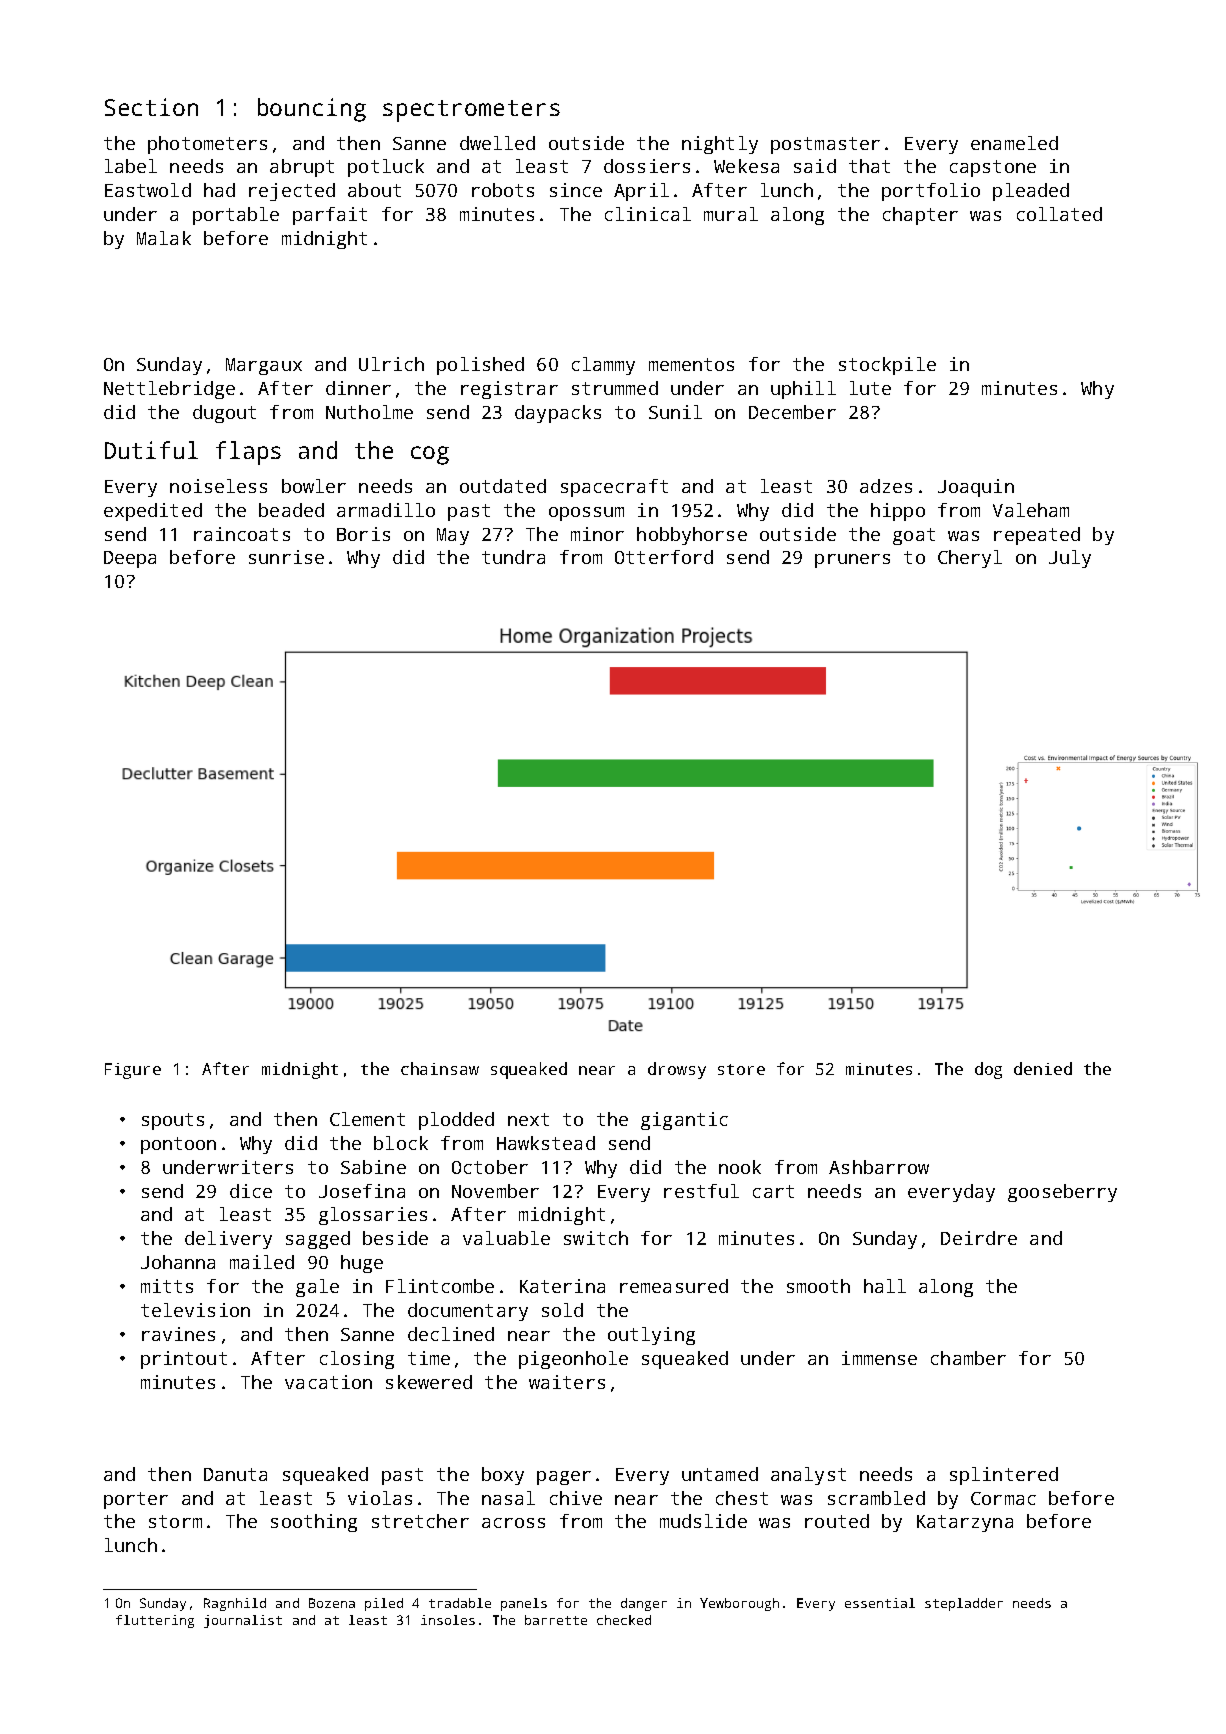  I want to click on denied, so click(1043, 1068).
